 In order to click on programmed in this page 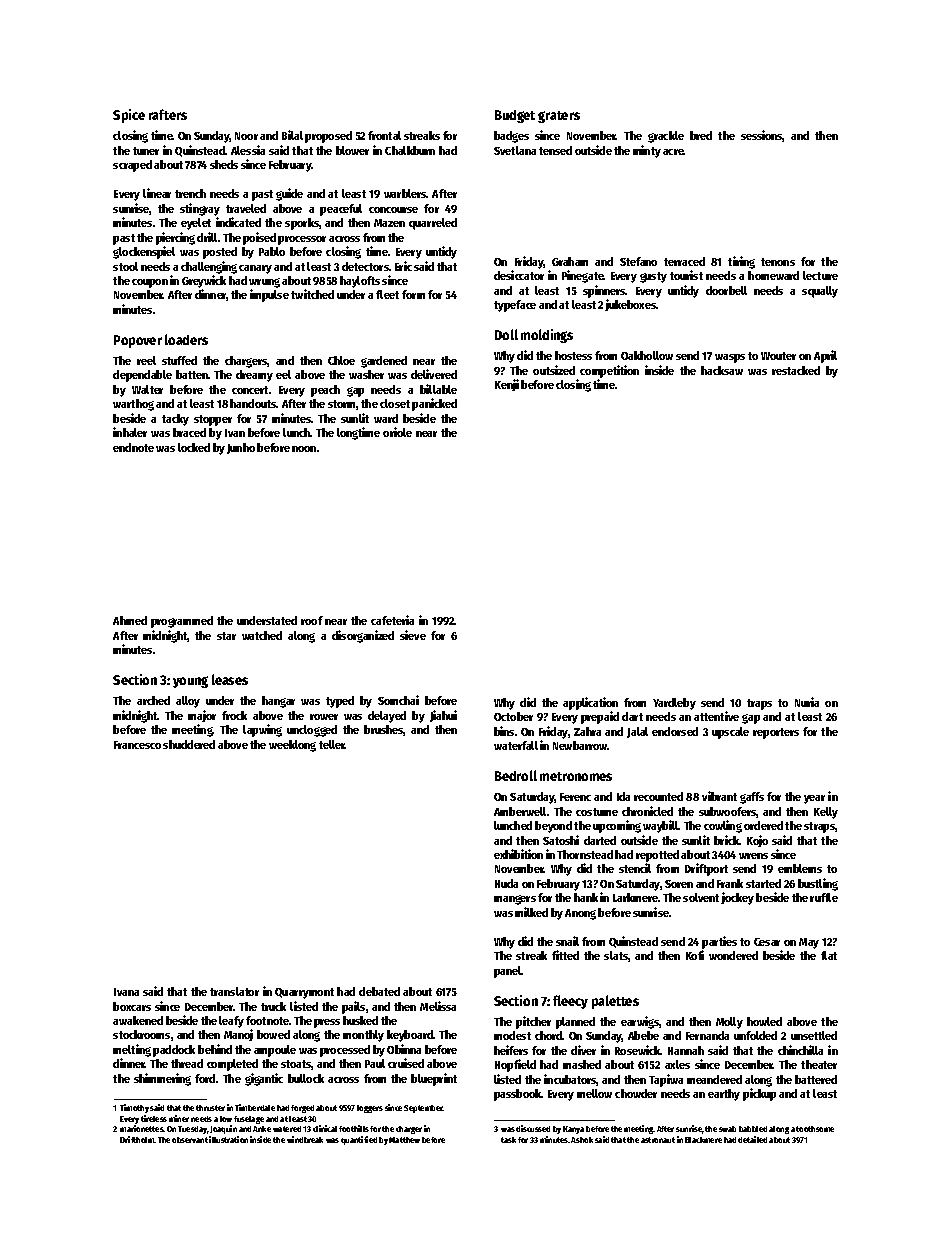, I will do `click(182, 622)`.
